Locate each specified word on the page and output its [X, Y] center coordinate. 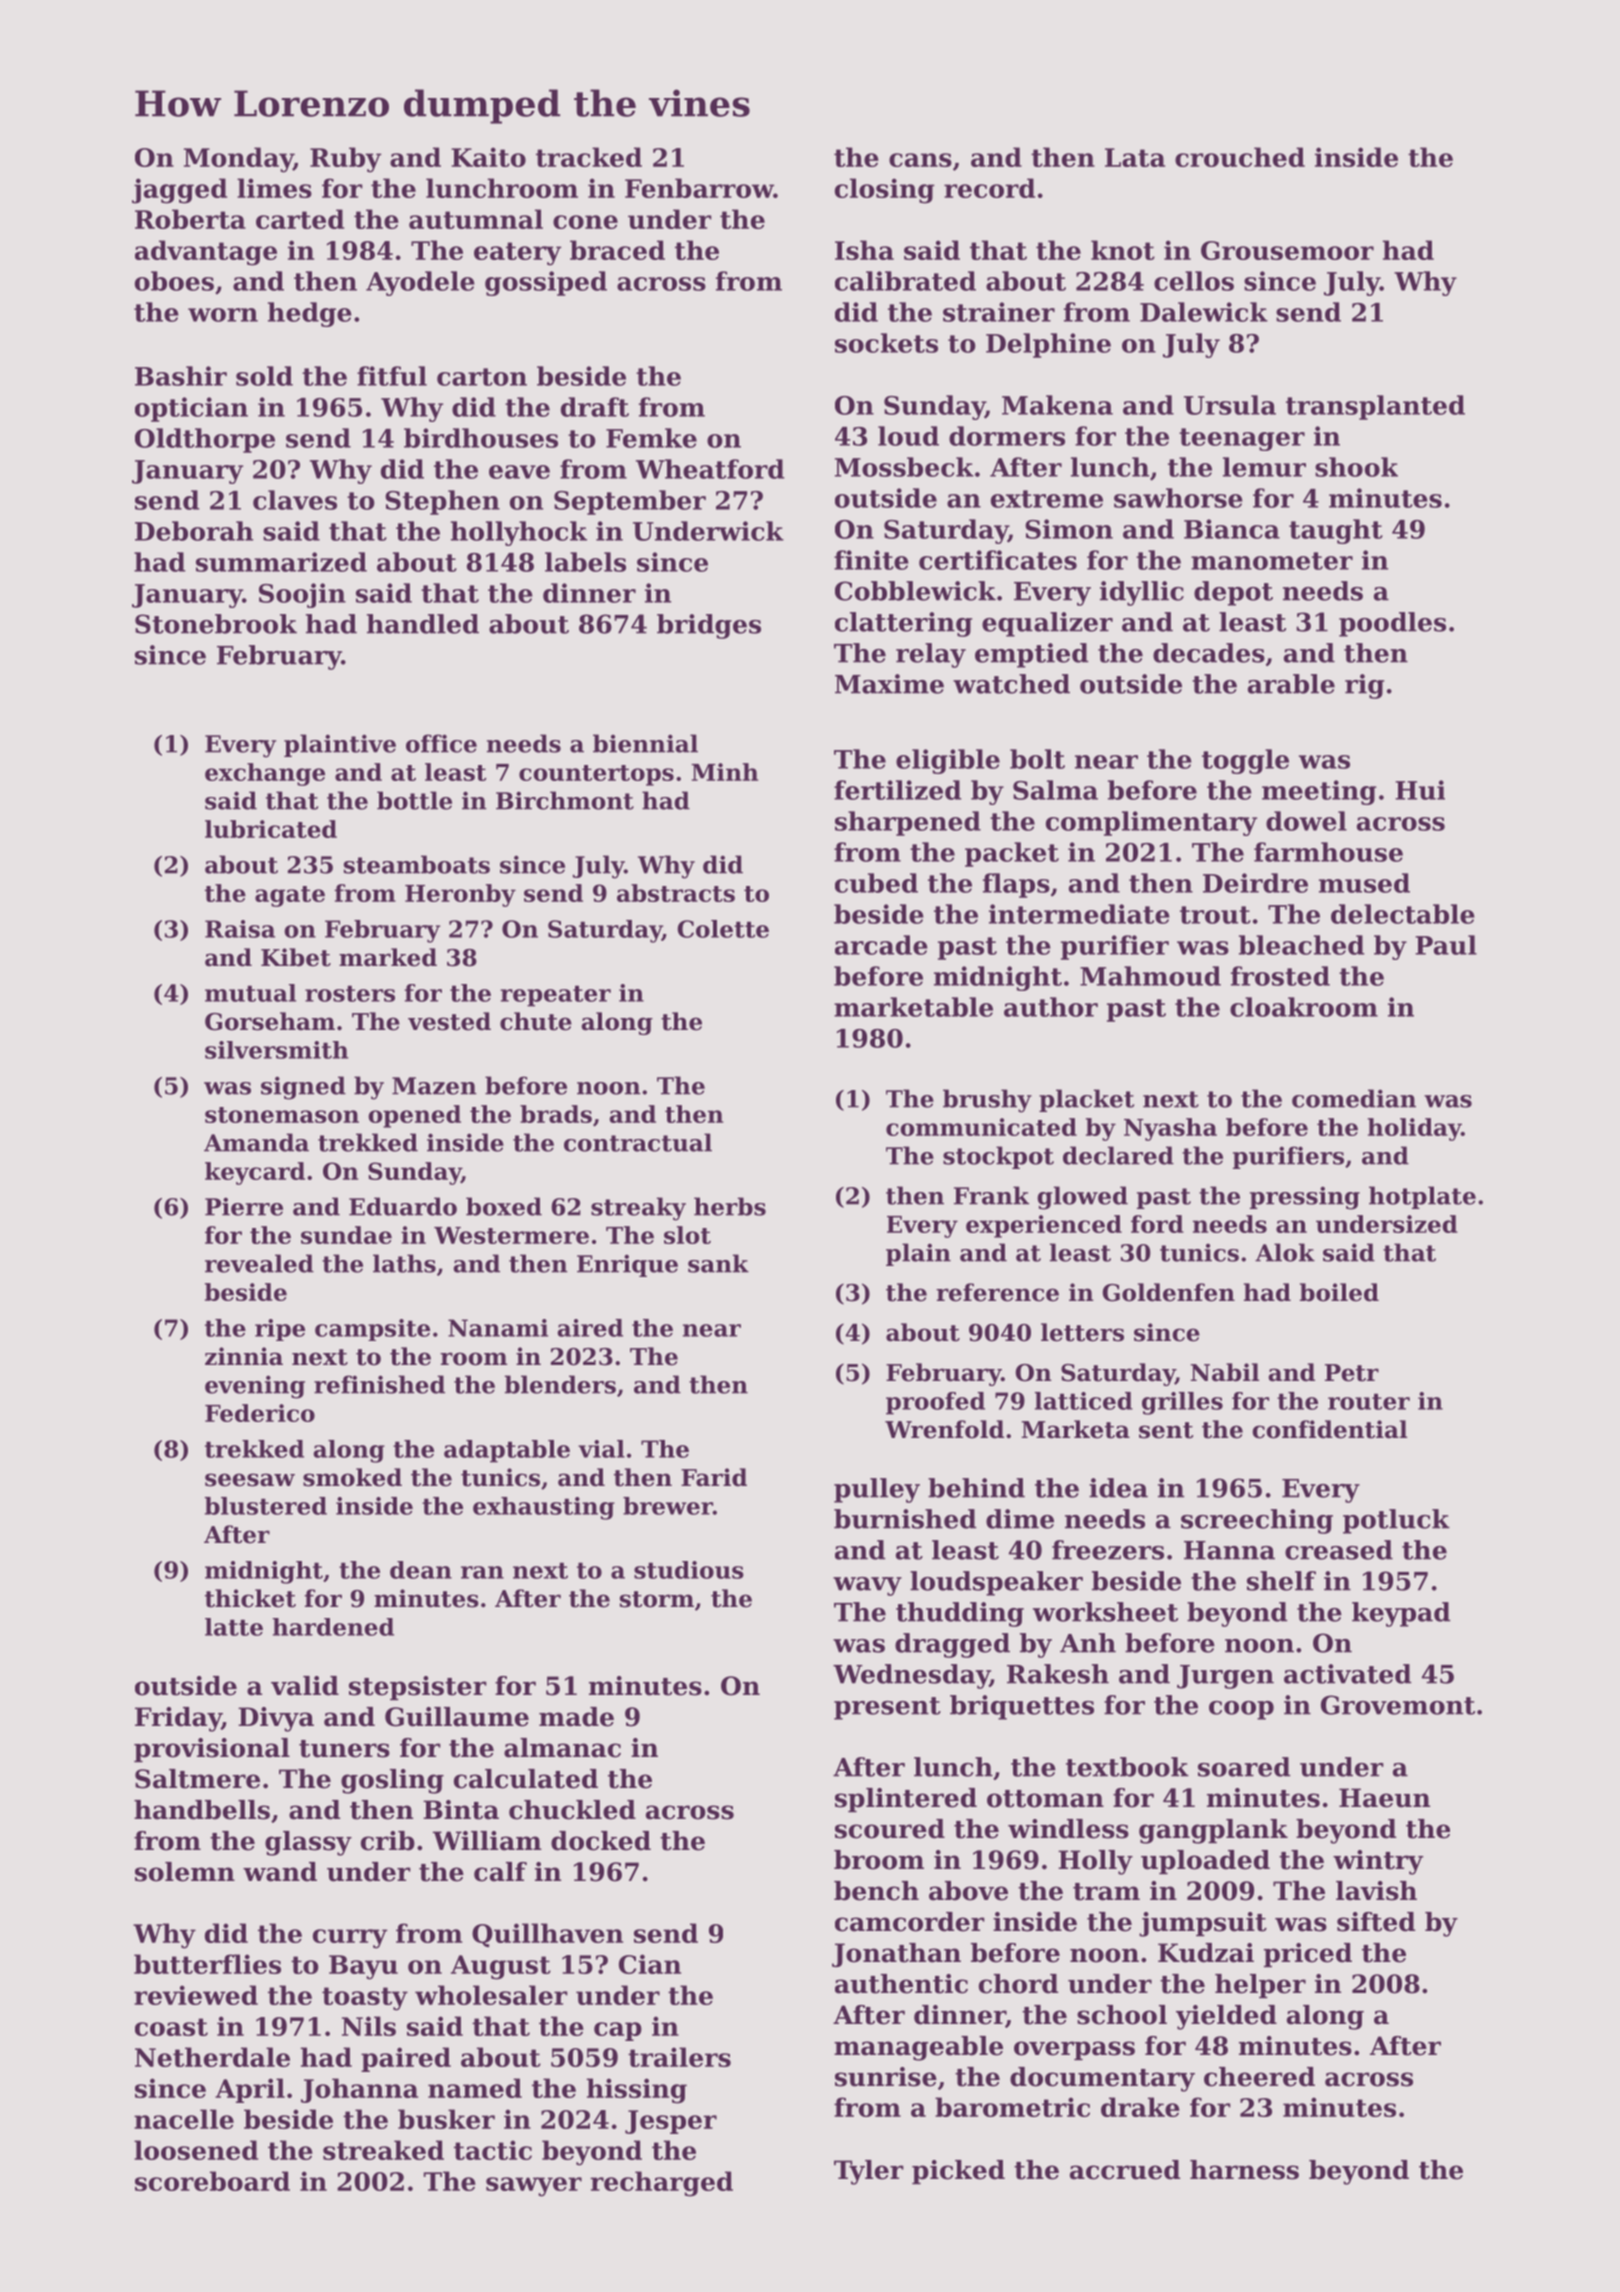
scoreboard [212, 2181]
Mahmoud [1150, 976]
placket [1086, 1100]
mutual [250, 993]
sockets [886, 343]
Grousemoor [1287, 250]
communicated [981, 1127]
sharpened [908, 823]
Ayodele [420, 283]
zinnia [244, 1356]
